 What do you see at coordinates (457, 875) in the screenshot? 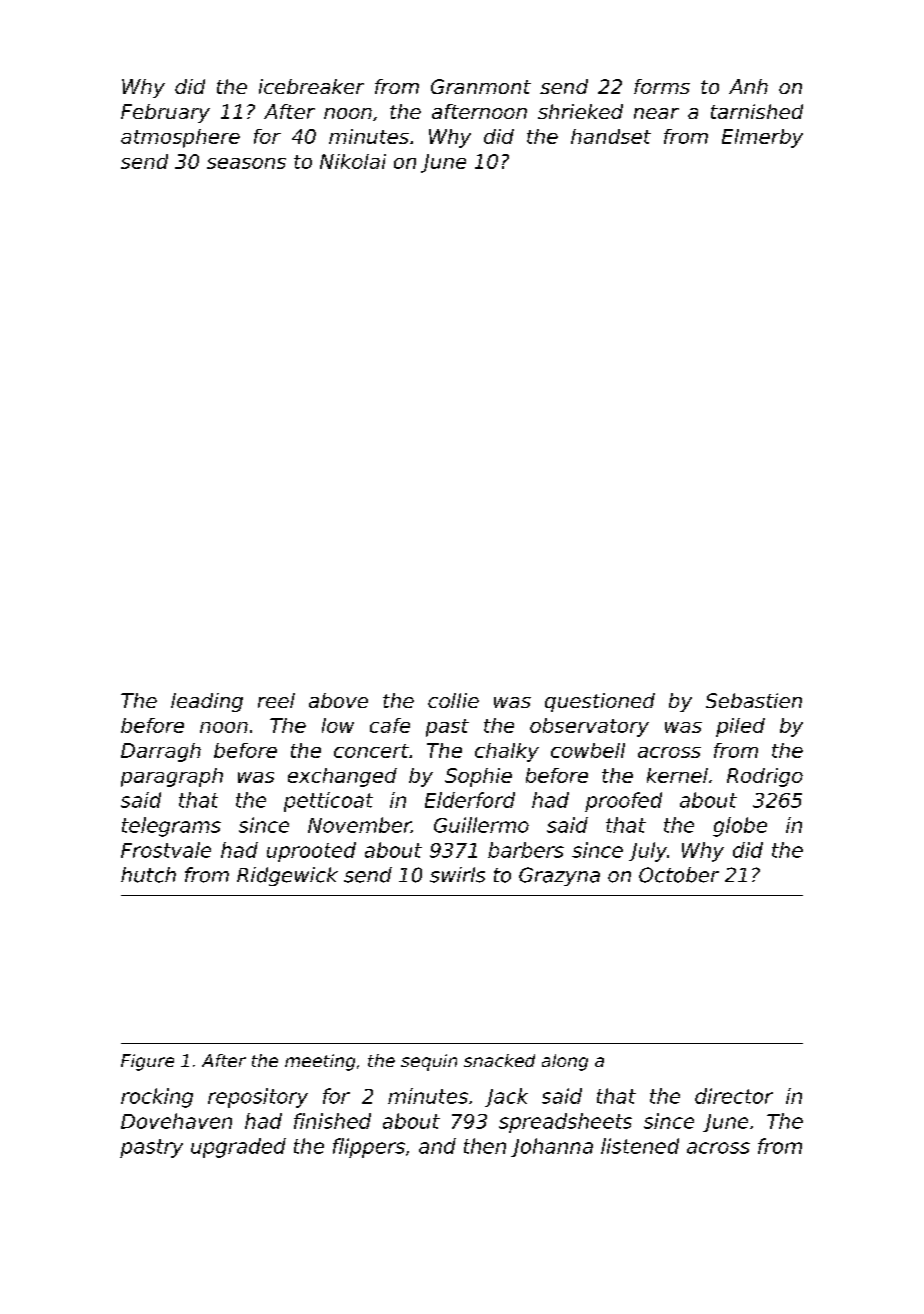
I see `swirls` at bounding box center [457, 875].
